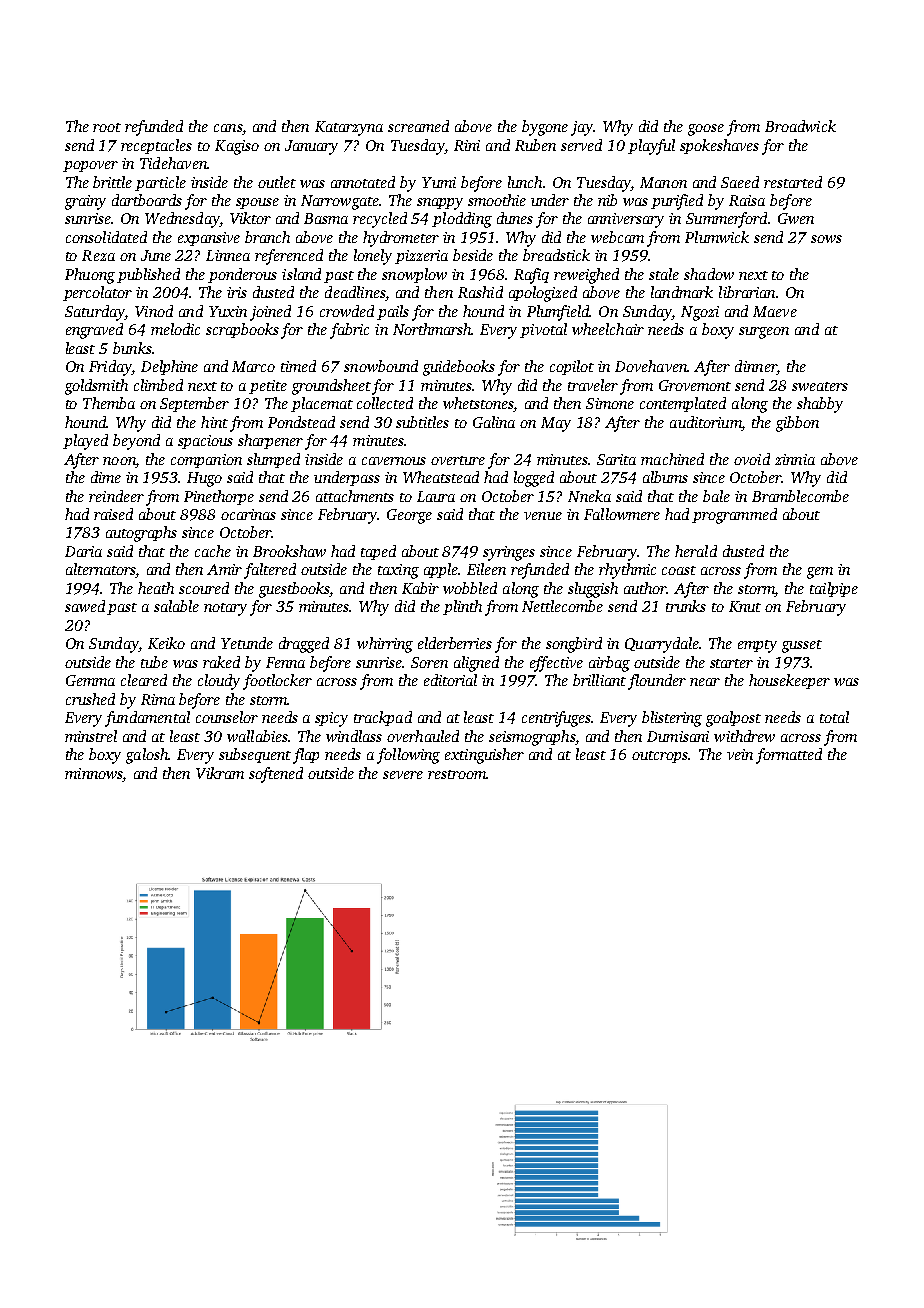 This screenshot has width=924, height=1308. What do you see at coordinates (228, 128) in the screenshot?
I see `cans` at bounding box center [228, 128].
